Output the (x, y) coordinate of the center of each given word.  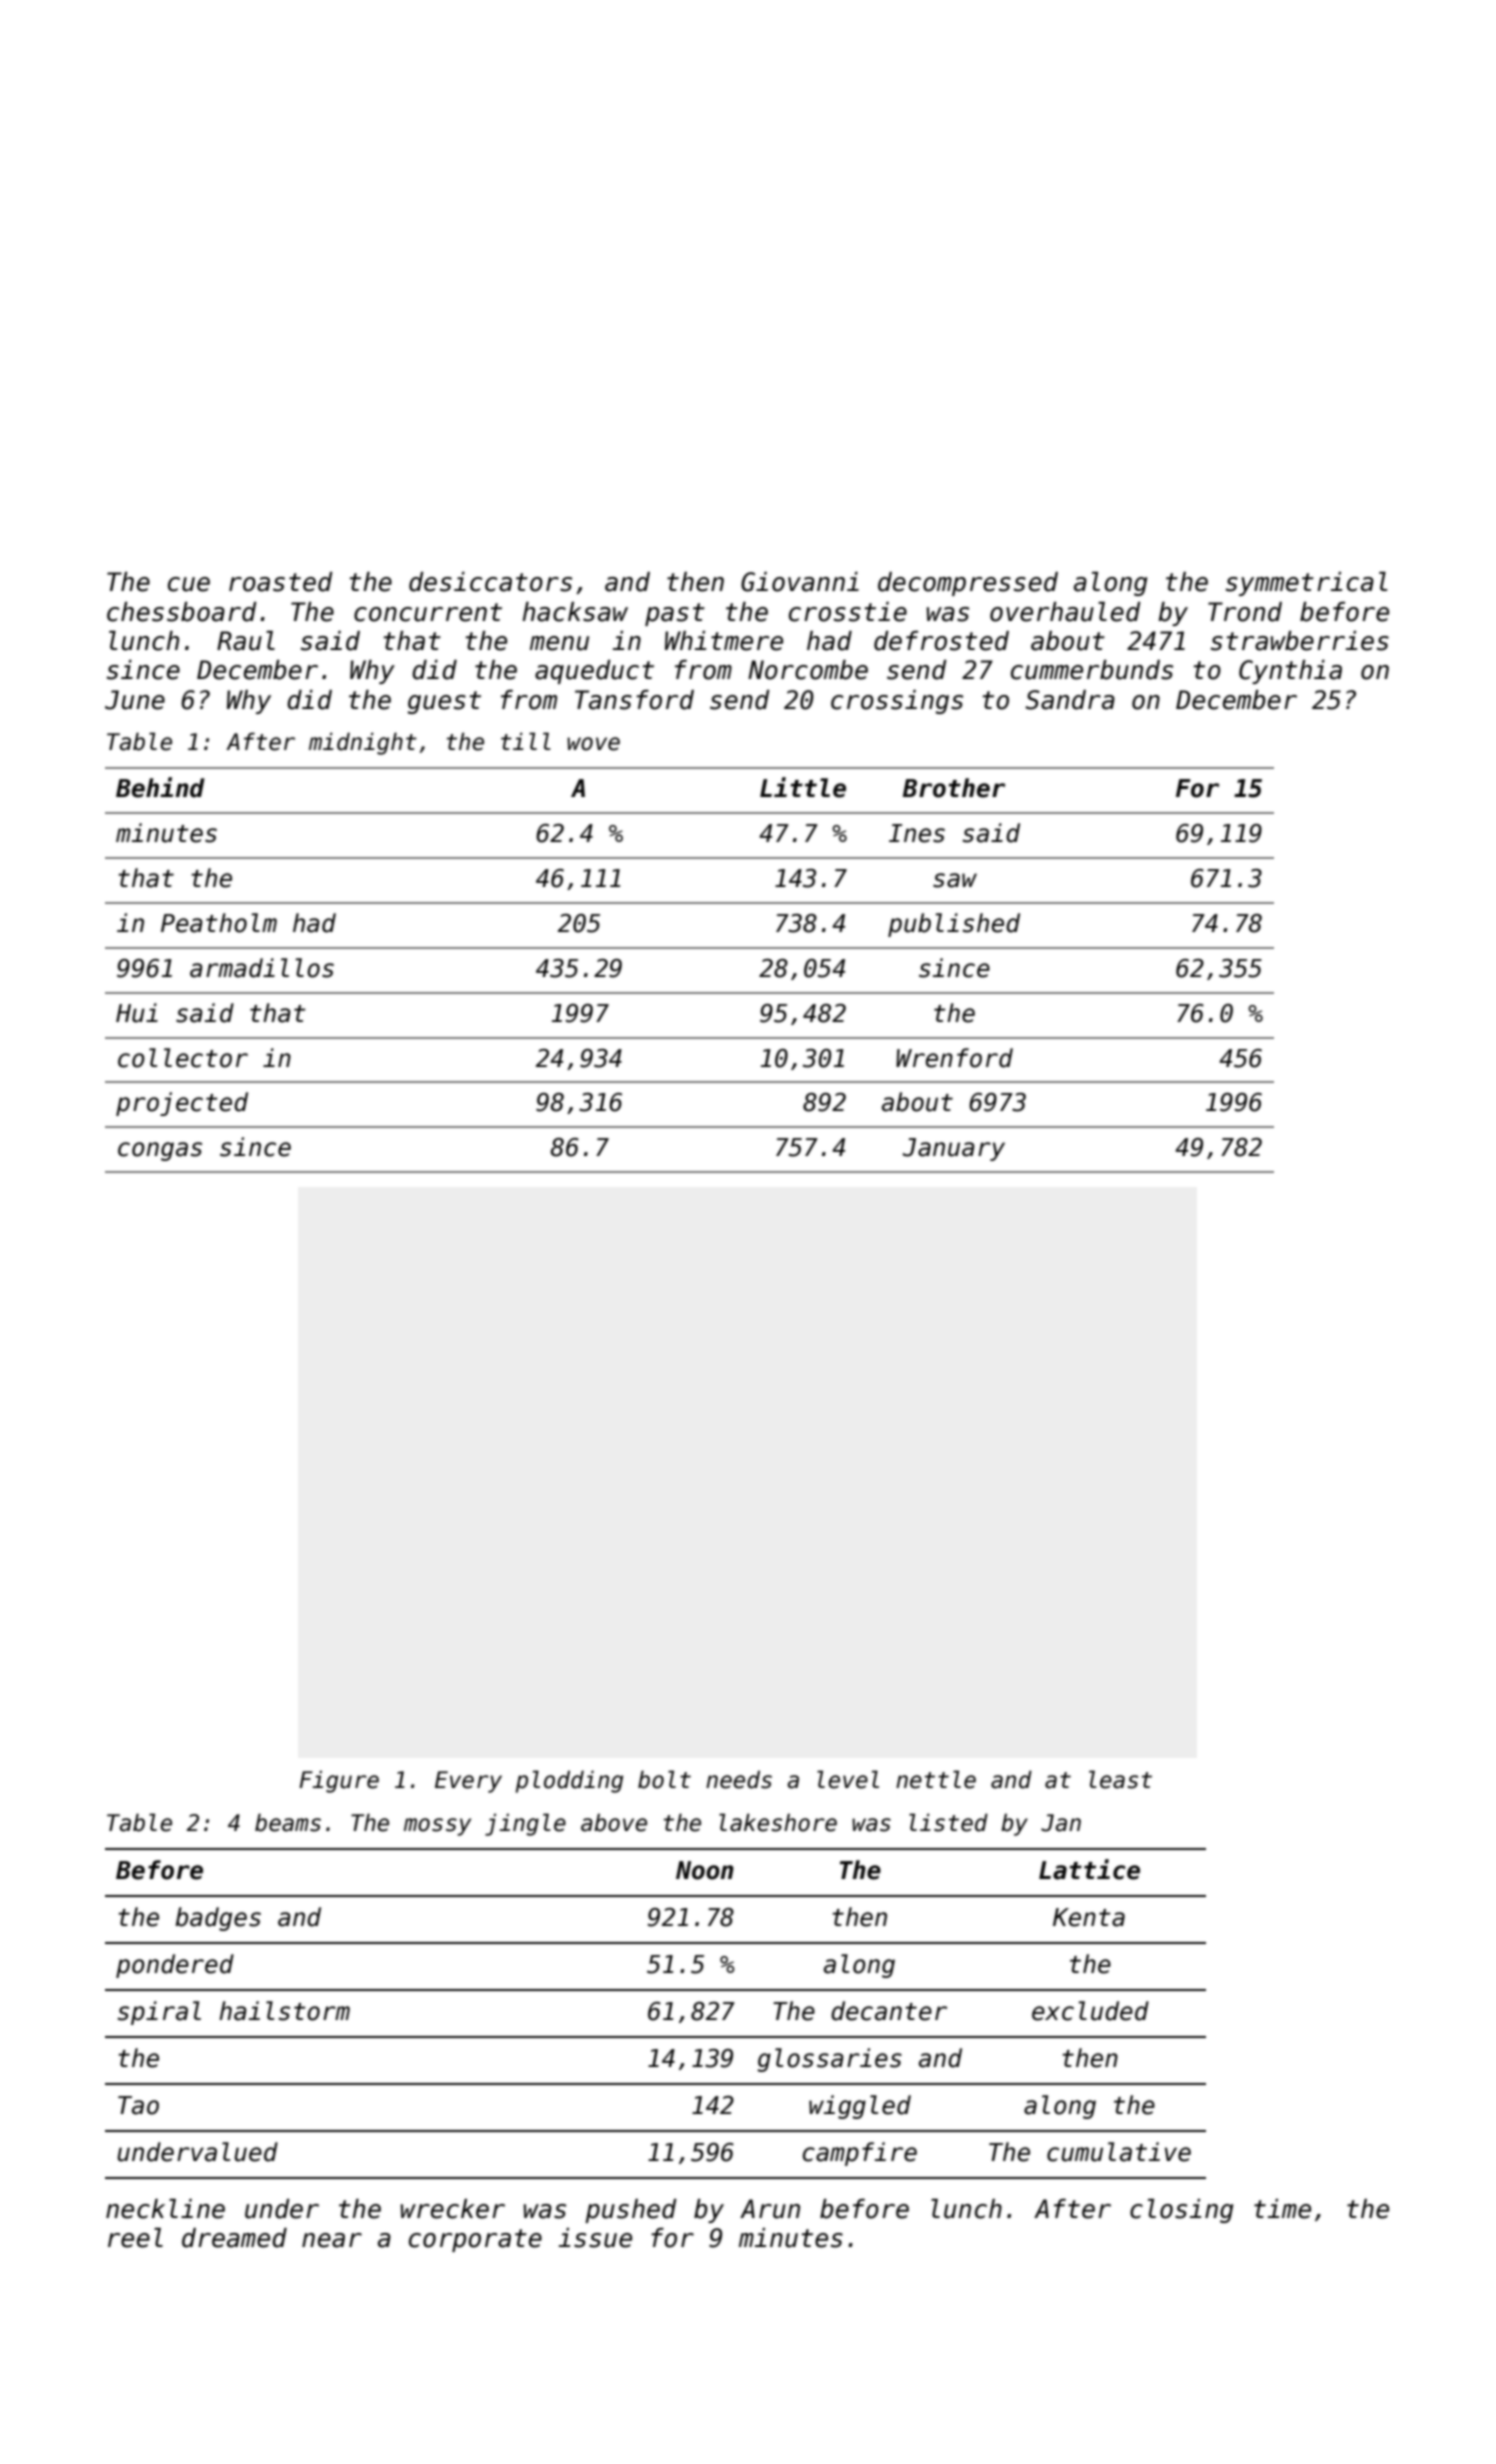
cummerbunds (1092, 670)
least (1120, 1779)
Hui (137, 1013)
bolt (664, 1779)
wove (593, 744)
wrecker (453, 2209)
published (954, 925)
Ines (917, 833)
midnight (363, 743)
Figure (339, 1781)
